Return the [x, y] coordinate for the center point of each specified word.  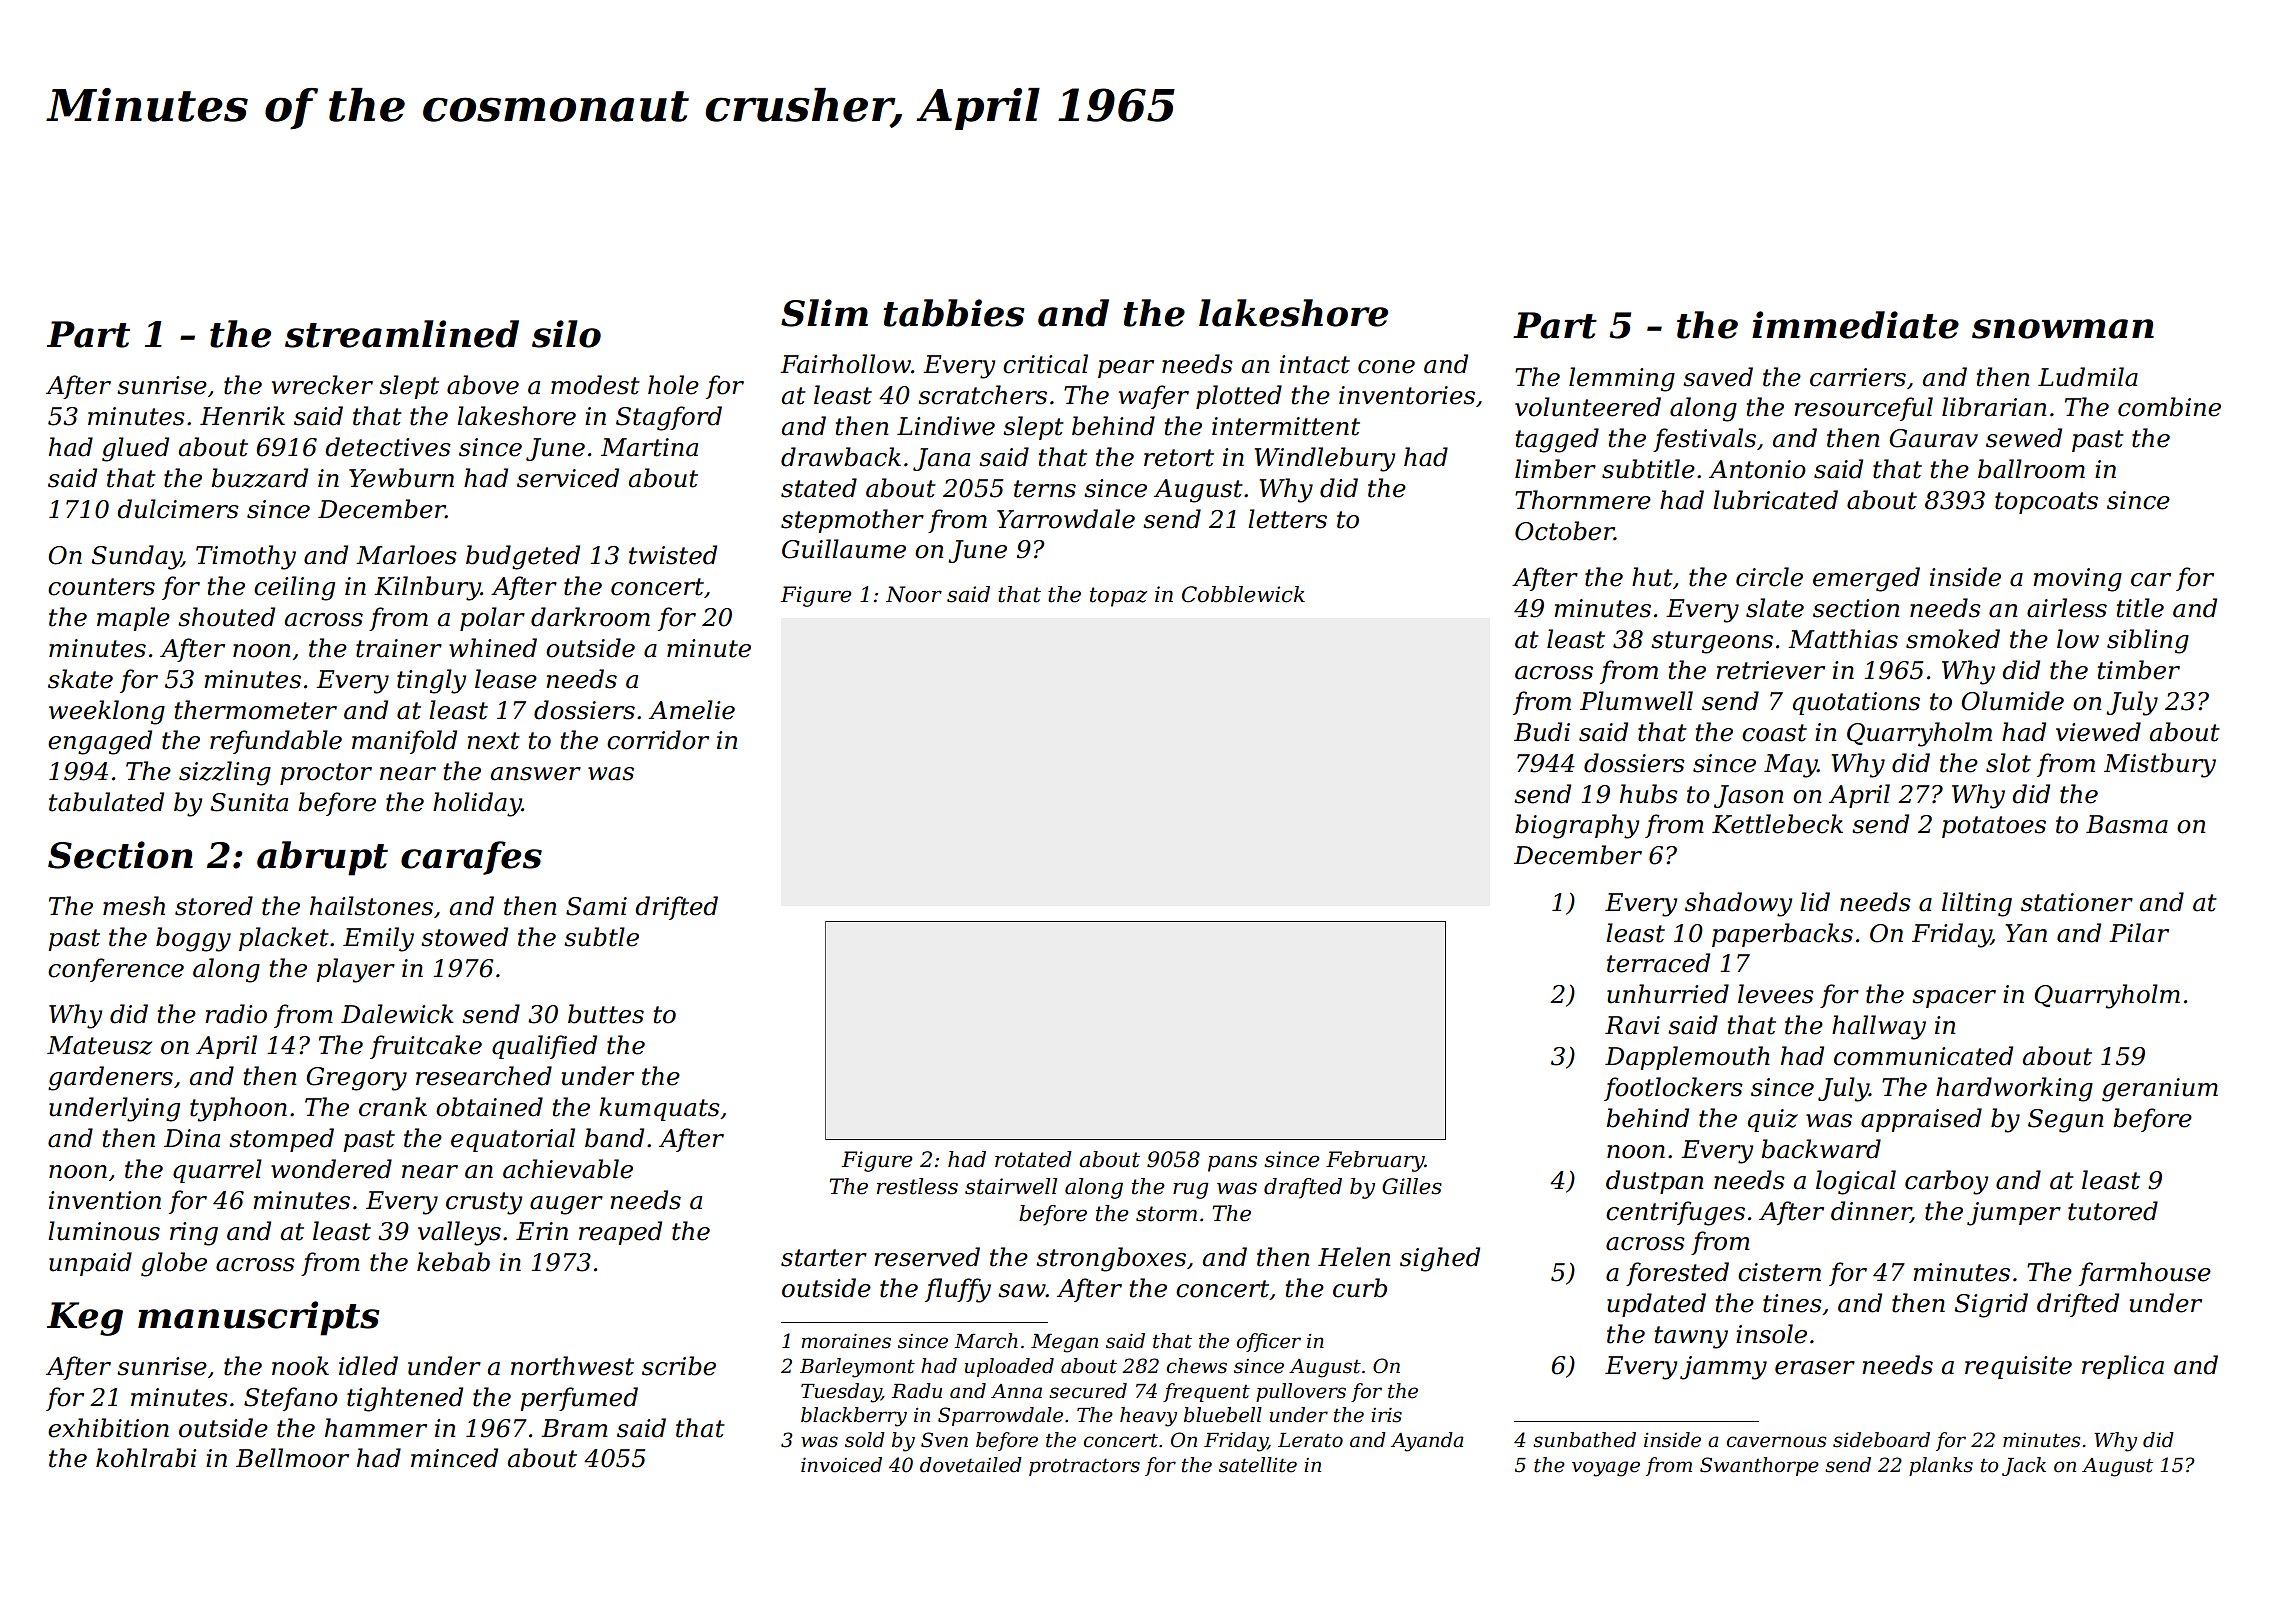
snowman [2063, 329]
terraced [1658, 963]
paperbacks [1782, 935]
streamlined [402, 334]
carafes [471, 858]
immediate [1855, 325]
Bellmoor [292, 1458]
